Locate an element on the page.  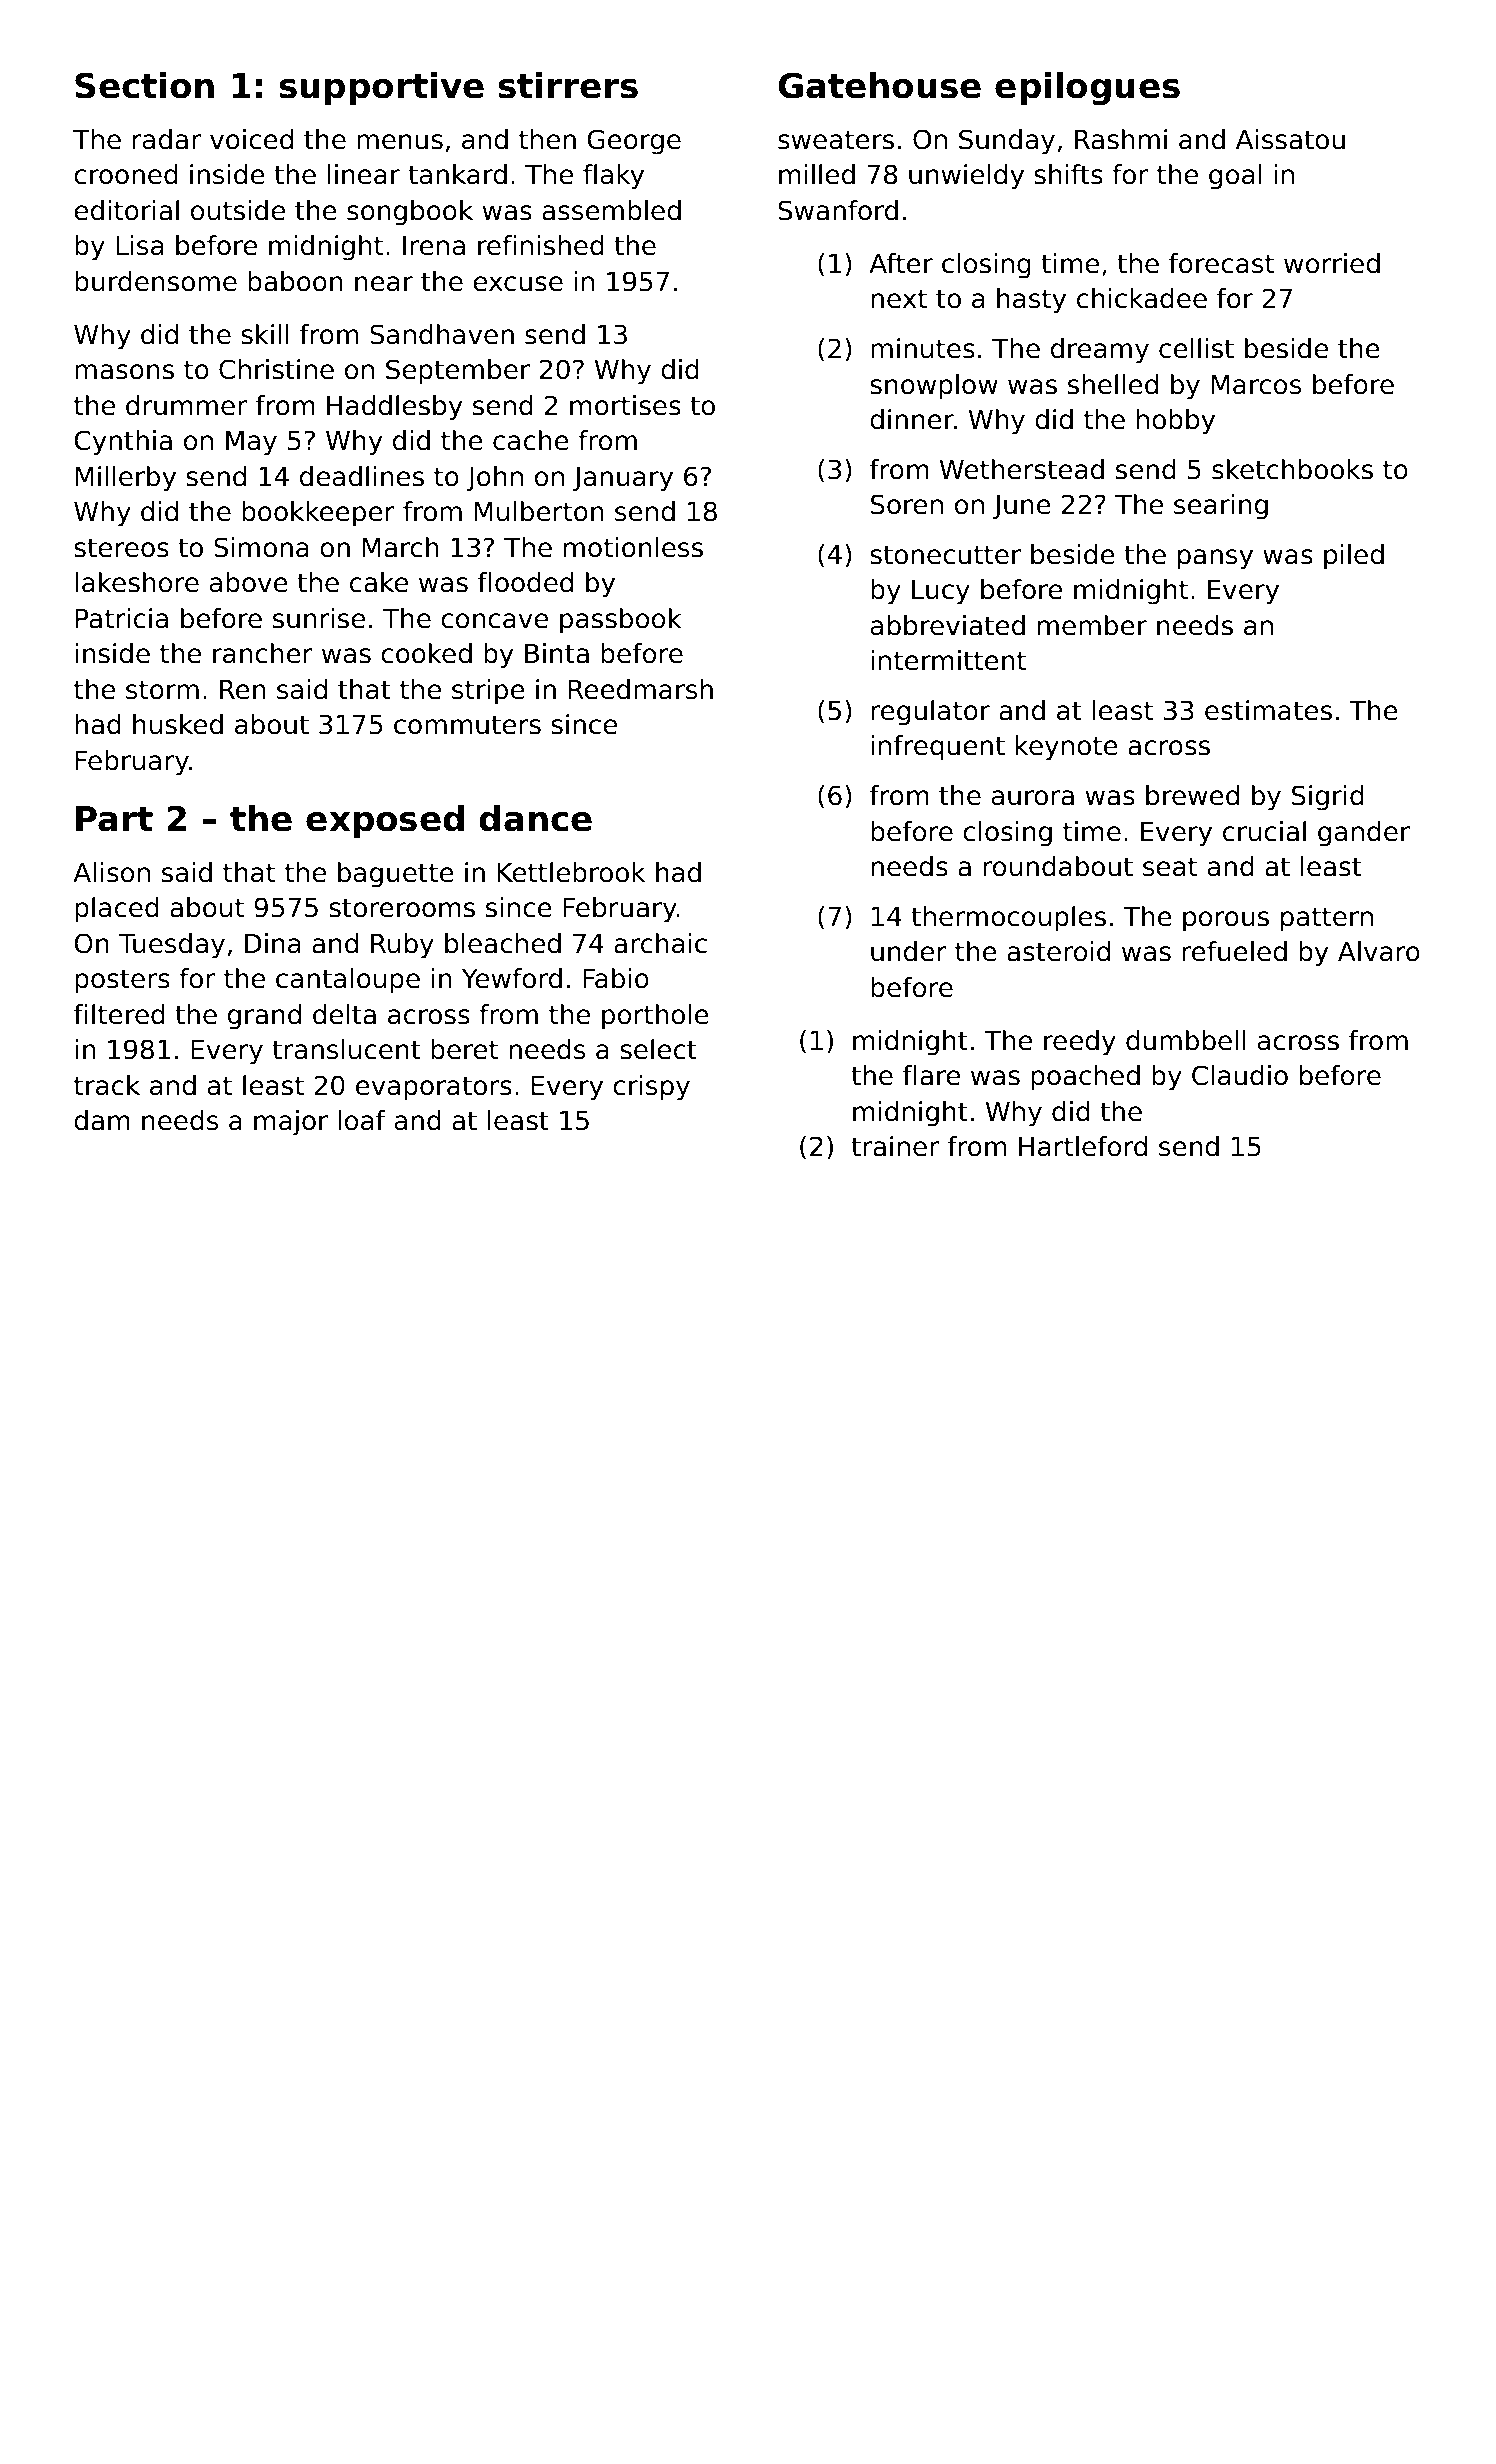
epilogues is located at coordinates (1087, 89).
